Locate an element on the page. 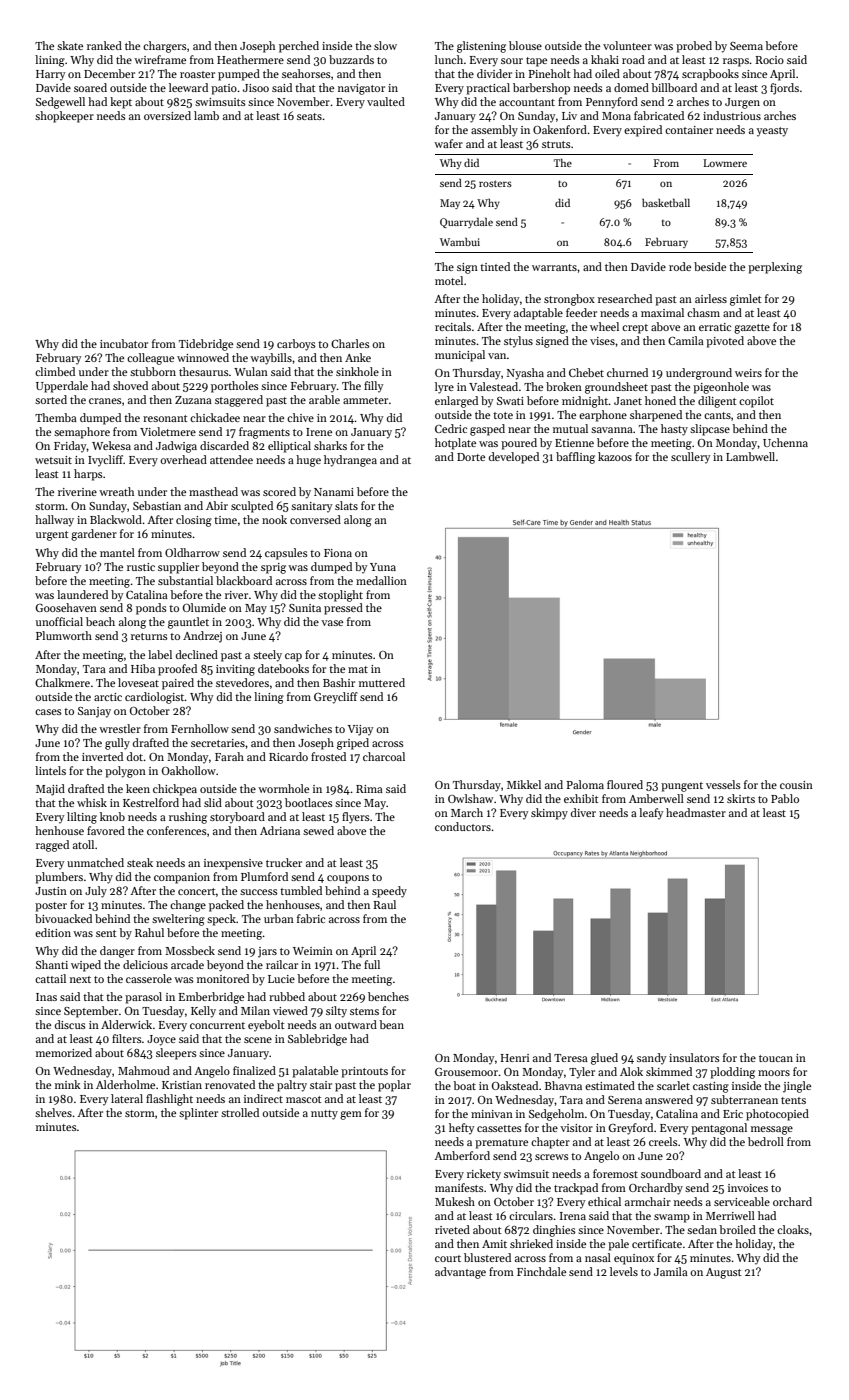 The width and height of the page is (849, 1400). splinter is located at coordinates (198, 1114).
